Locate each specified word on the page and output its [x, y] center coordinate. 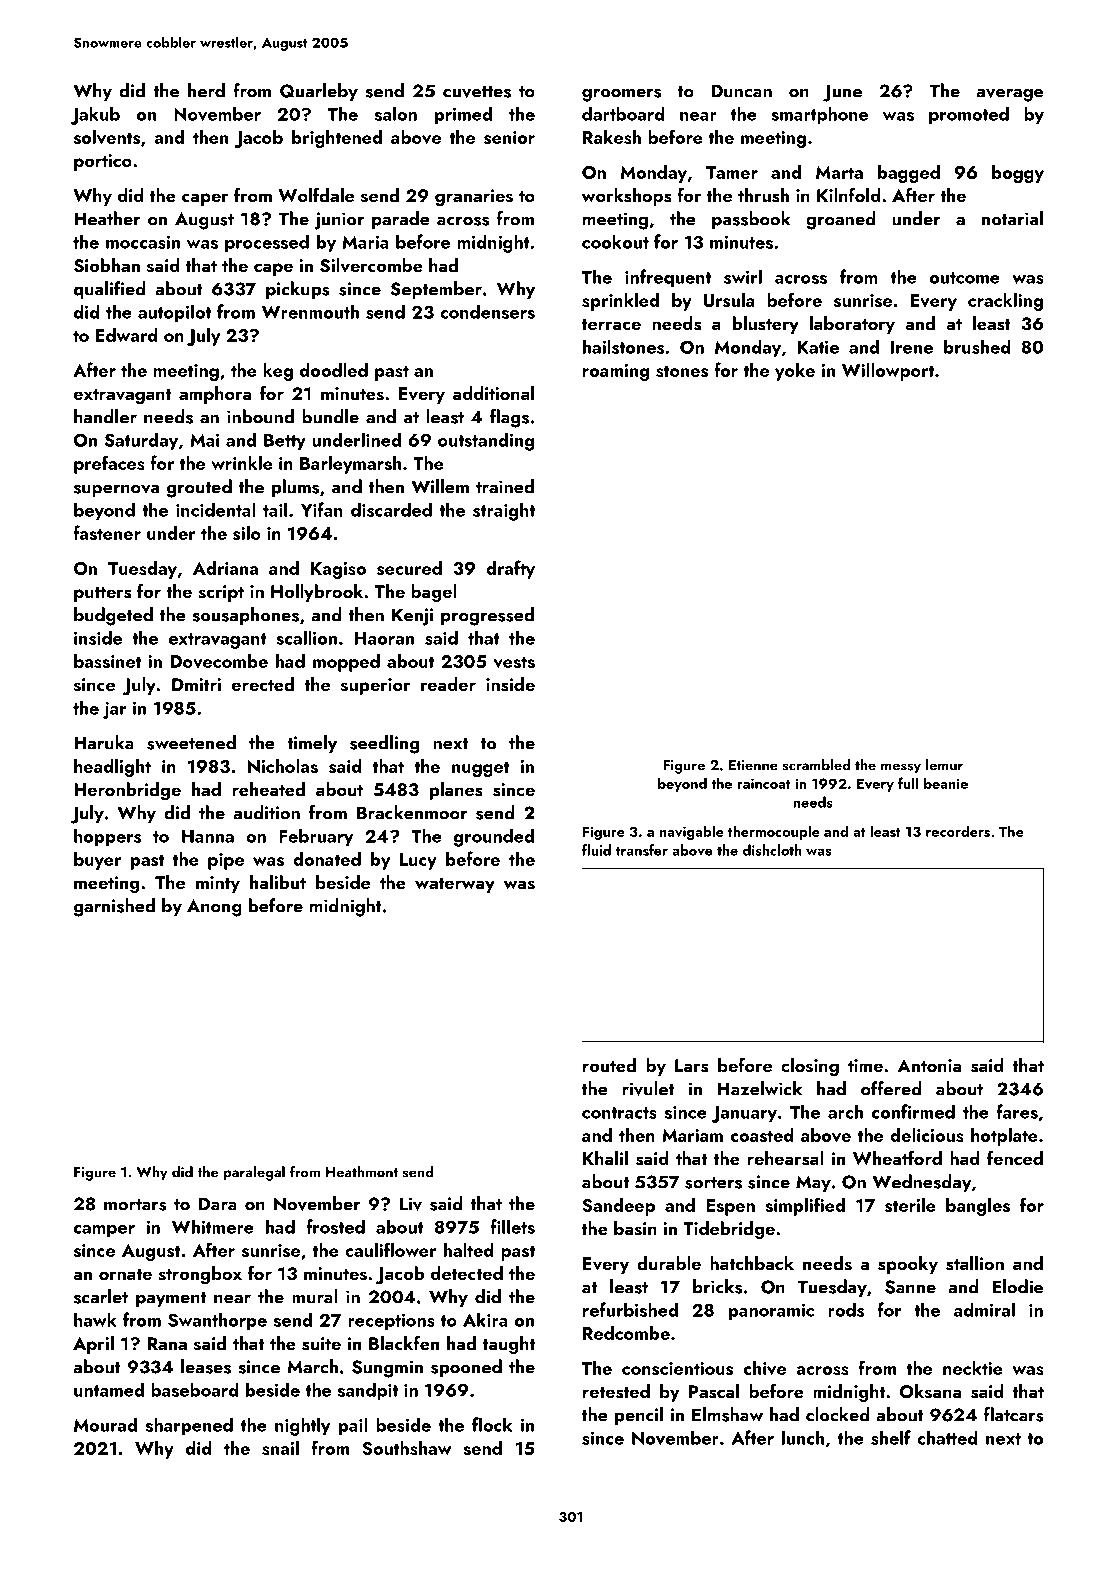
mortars [135, 1205]
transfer [642, 850]
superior [375, 686]
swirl [743, 277]
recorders [958, 831]
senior [509, 137]
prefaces [109, 464]
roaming [616, 372]
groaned [841, 220]
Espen [730, 1207]
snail [280, 1448]
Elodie [1018, 1286]
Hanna [208, 836]
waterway [455, 885]
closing [810, 1067]
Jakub [95, 115]
